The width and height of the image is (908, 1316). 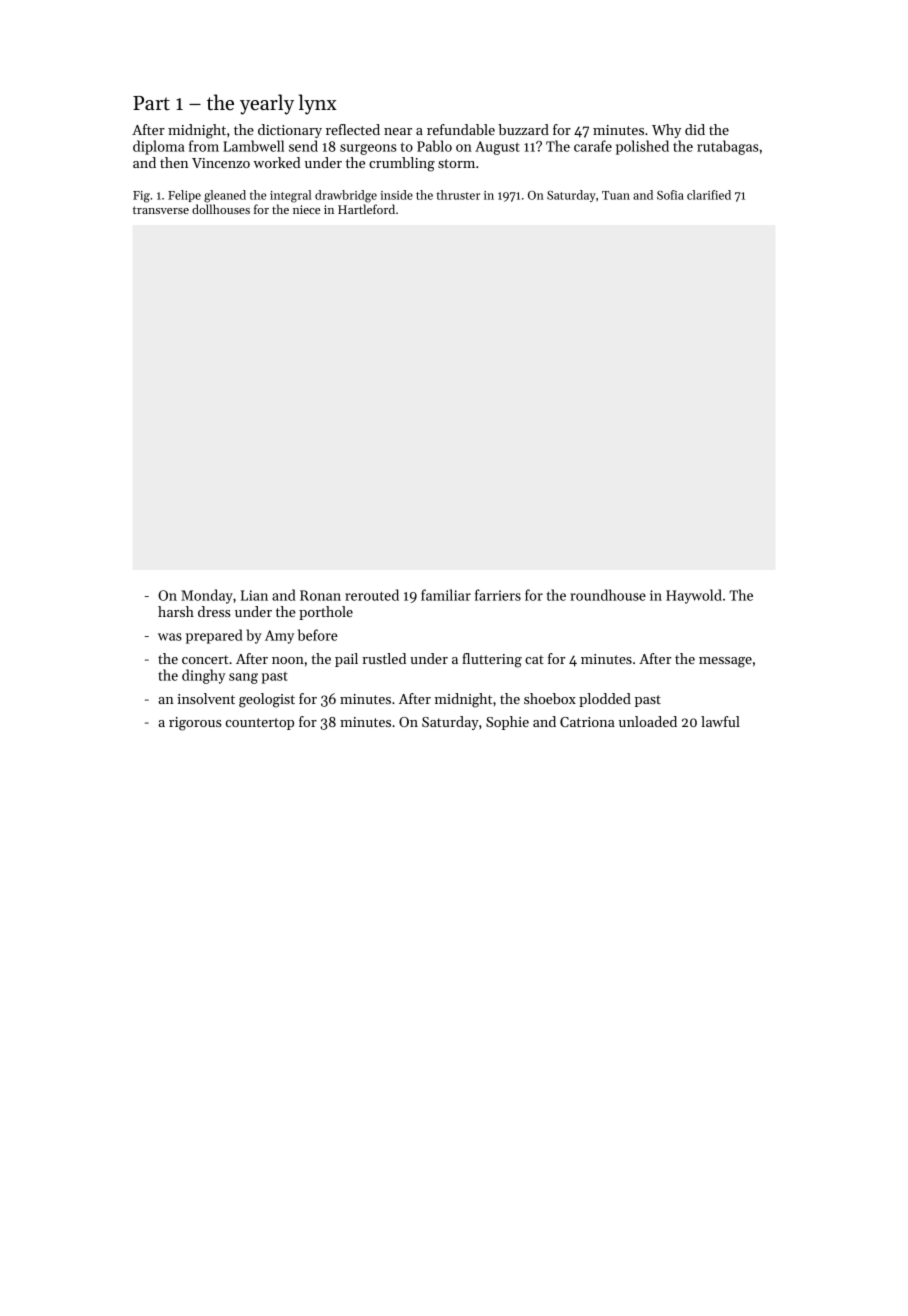 What do you see at coordinates (267, 104) in the image?
I see `yearly` at bounding box center [267, 104].
